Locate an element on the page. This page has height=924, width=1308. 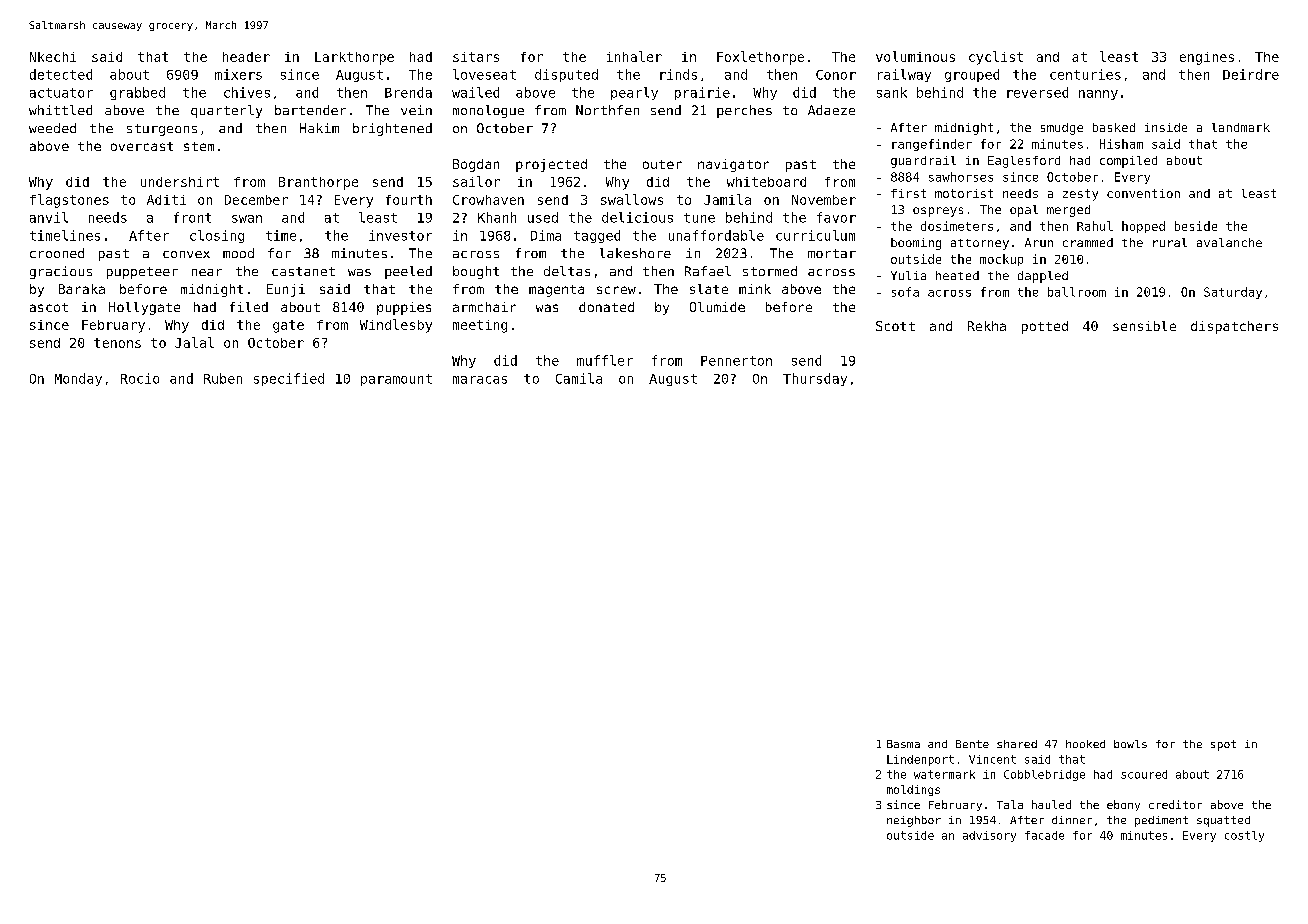
landmark is located at coordinates (1241, 127).
